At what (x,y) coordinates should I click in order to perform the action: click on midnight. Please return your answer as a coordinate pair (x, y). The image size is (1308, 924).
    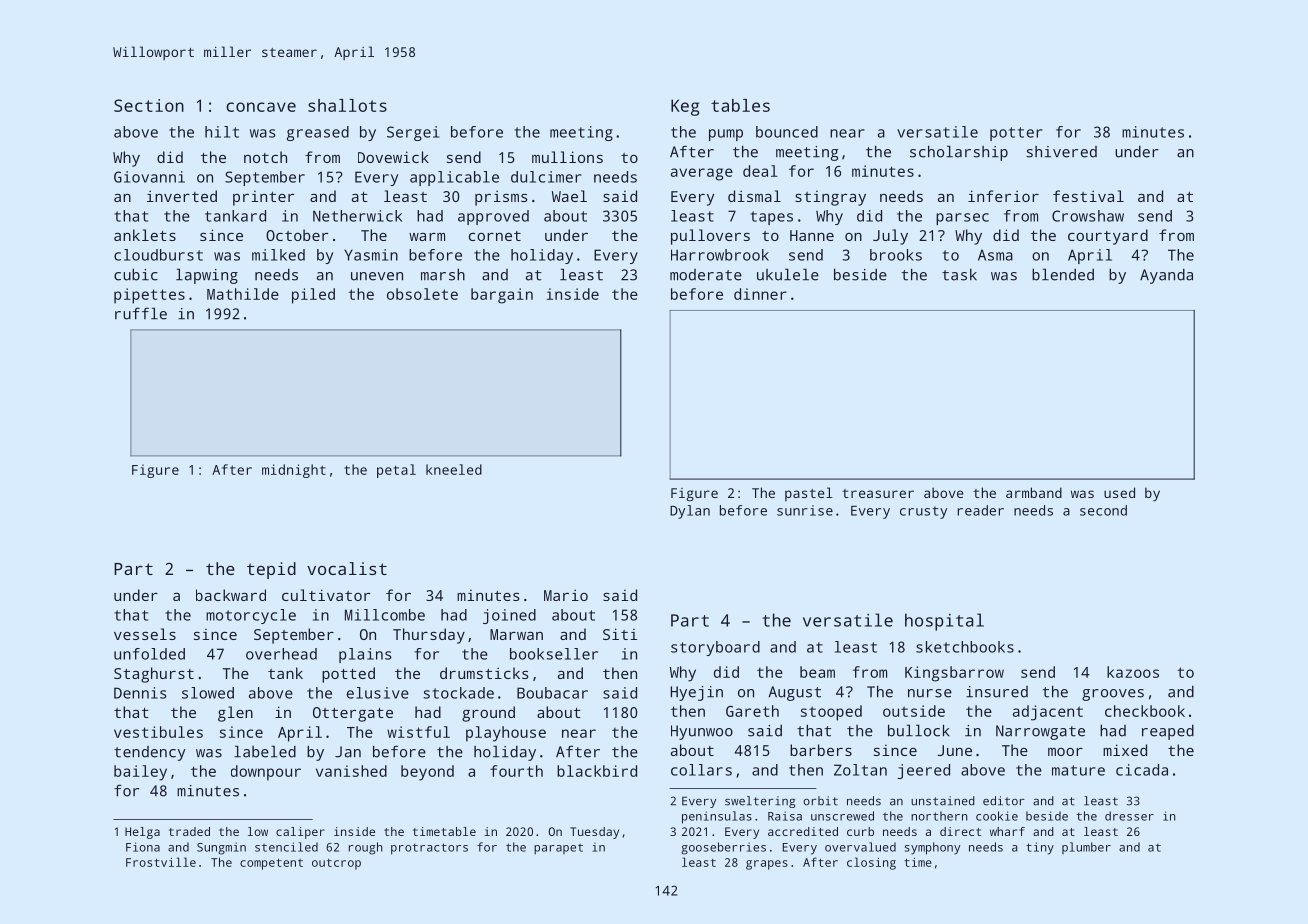
    Looking at the image, I should click on (294, 471).
